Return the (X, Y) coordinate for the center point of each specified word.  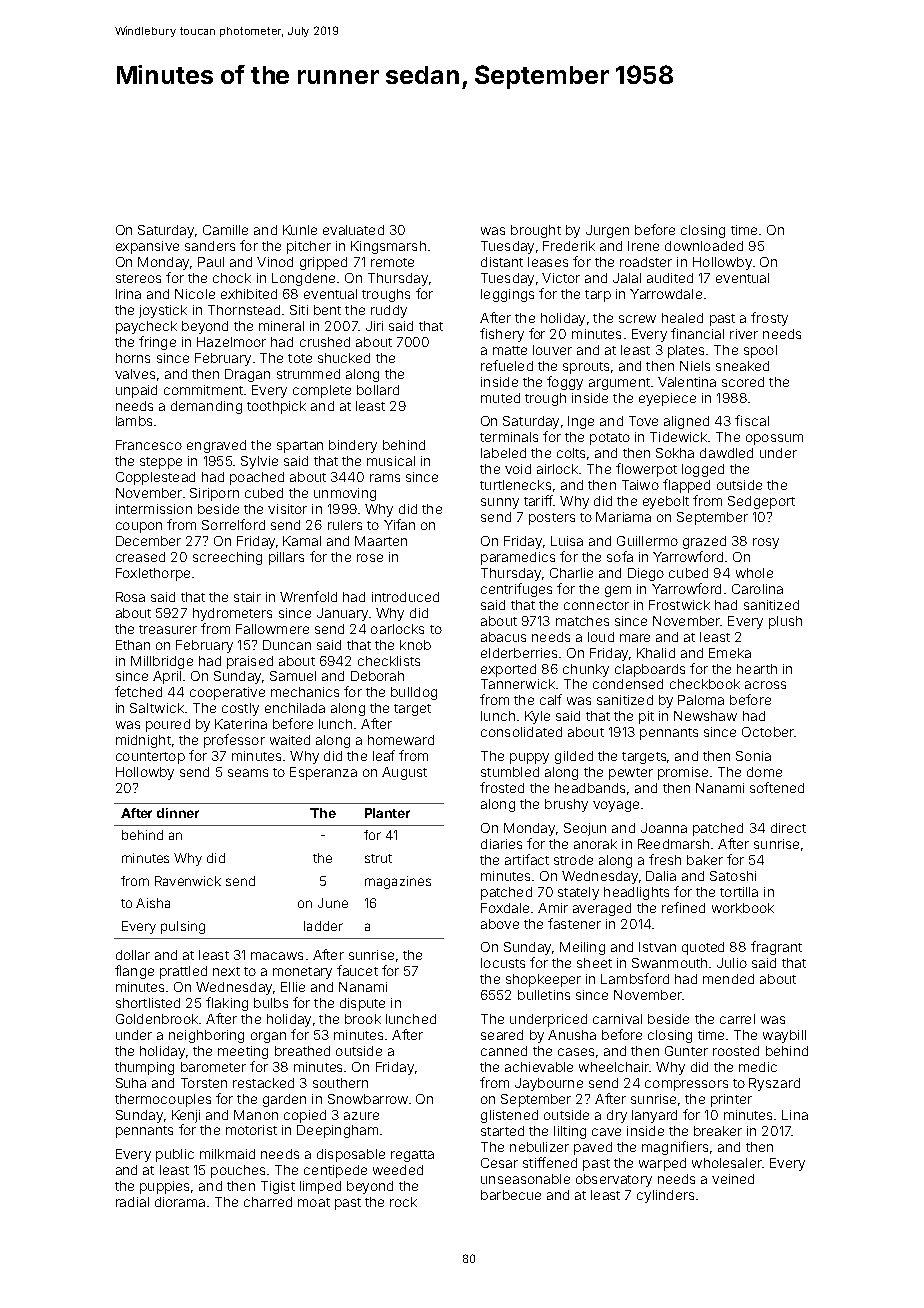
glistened (509, 1116)
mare (635, 638)
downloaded (704, 246)
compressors (686, 1085)
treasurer (168, 629)
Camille (225, 230)
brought (536, 231)
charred (268, 1202)
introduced (405, 597)
